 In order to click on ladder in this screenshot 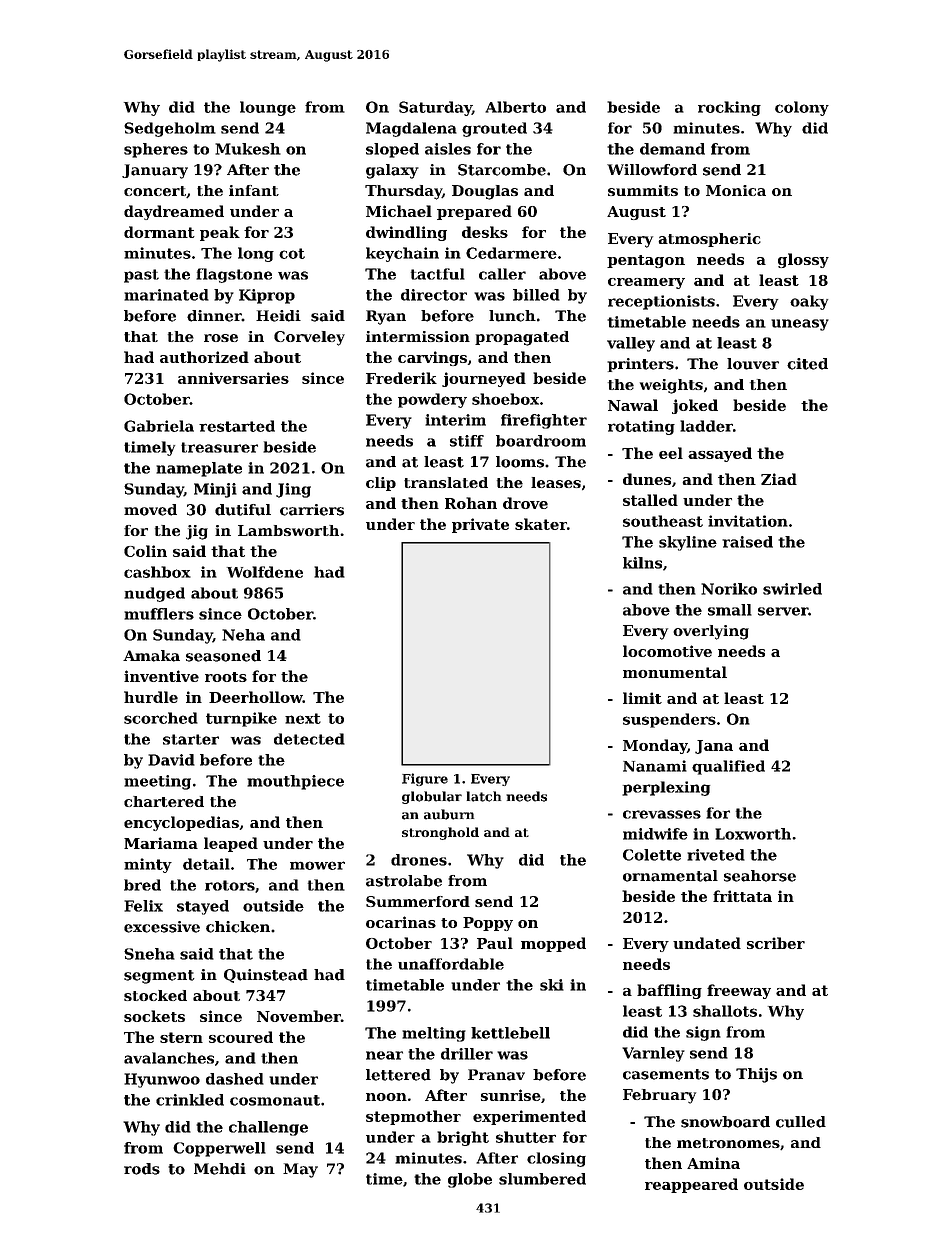, I will do `click(706, 426)`.
